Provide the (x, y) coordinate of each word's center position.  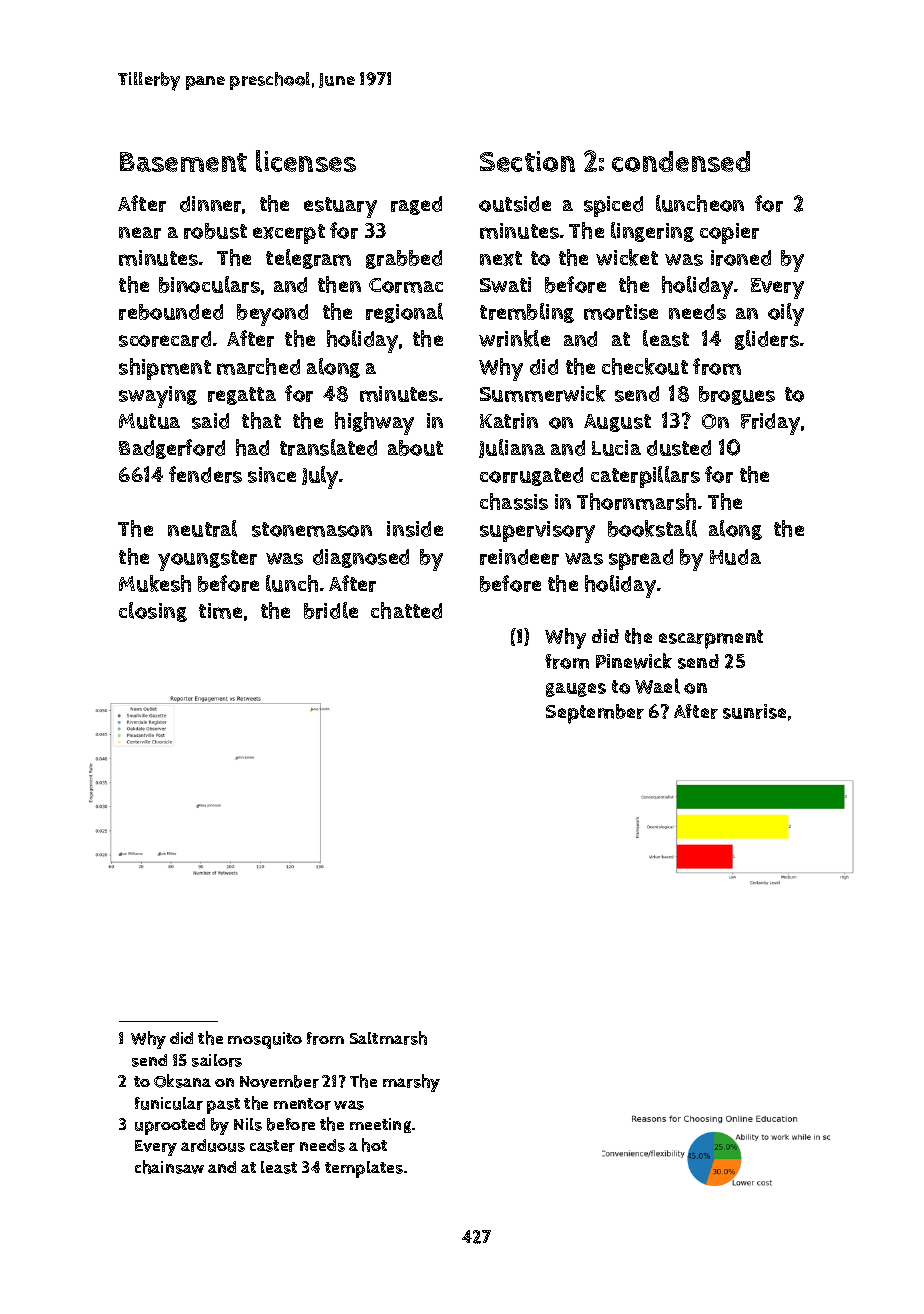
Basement (183, 162)
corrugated (531, 476)
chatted (406, 610)
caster (272, 1146)
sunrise (754, 711)
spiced (613, 206)
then (339, 284)
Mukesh (155, 583)
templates (364, 1169)
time (220, 611)
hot (374, 1145)
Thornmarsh (636, 501)
